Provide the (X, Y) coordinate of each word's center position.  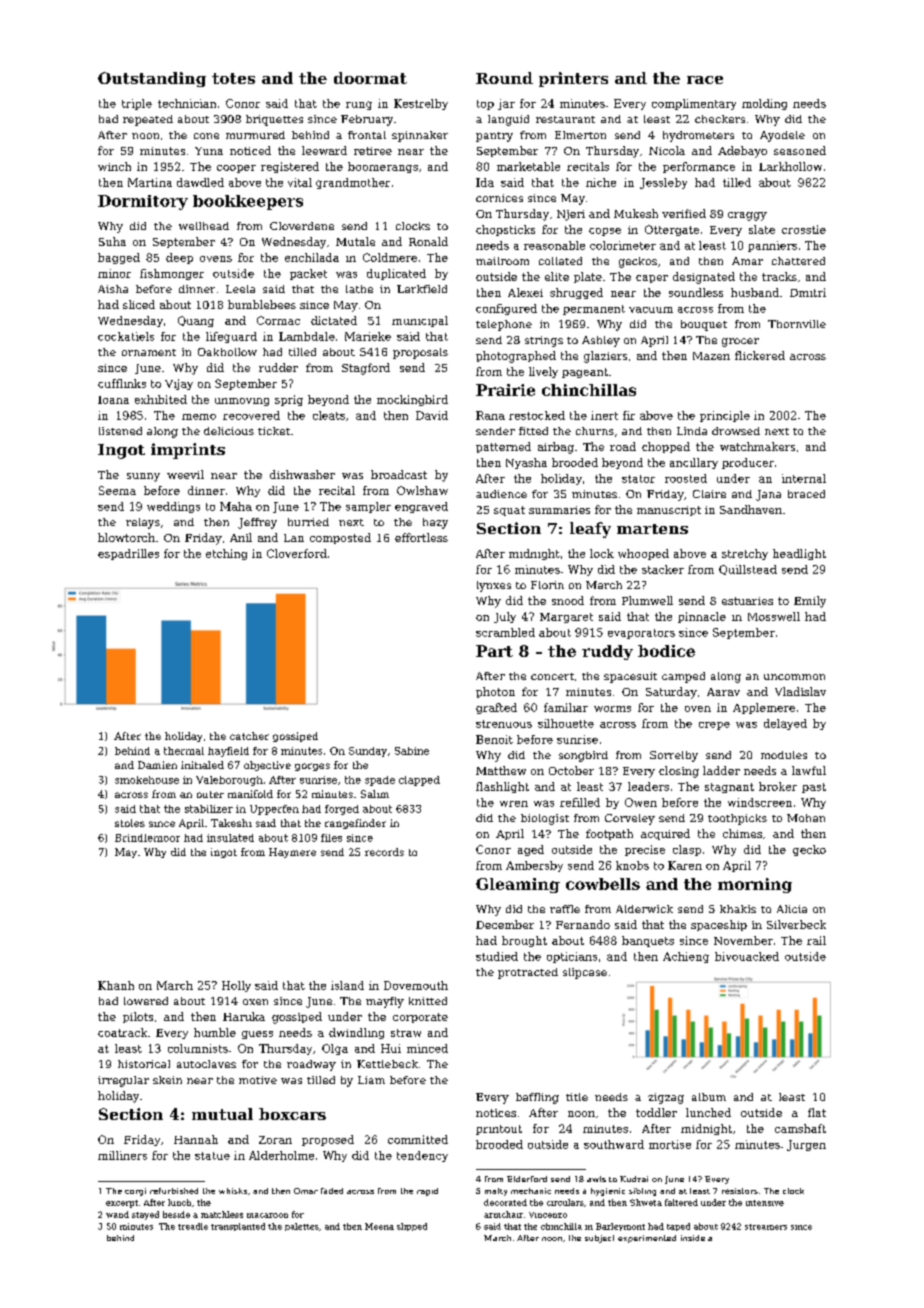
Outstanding (152, 79)
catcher (249, 736)
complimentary (694, 104)
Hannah (196, 1139)
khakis (738, 909)
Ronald (428, 241)
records (384, 852)
